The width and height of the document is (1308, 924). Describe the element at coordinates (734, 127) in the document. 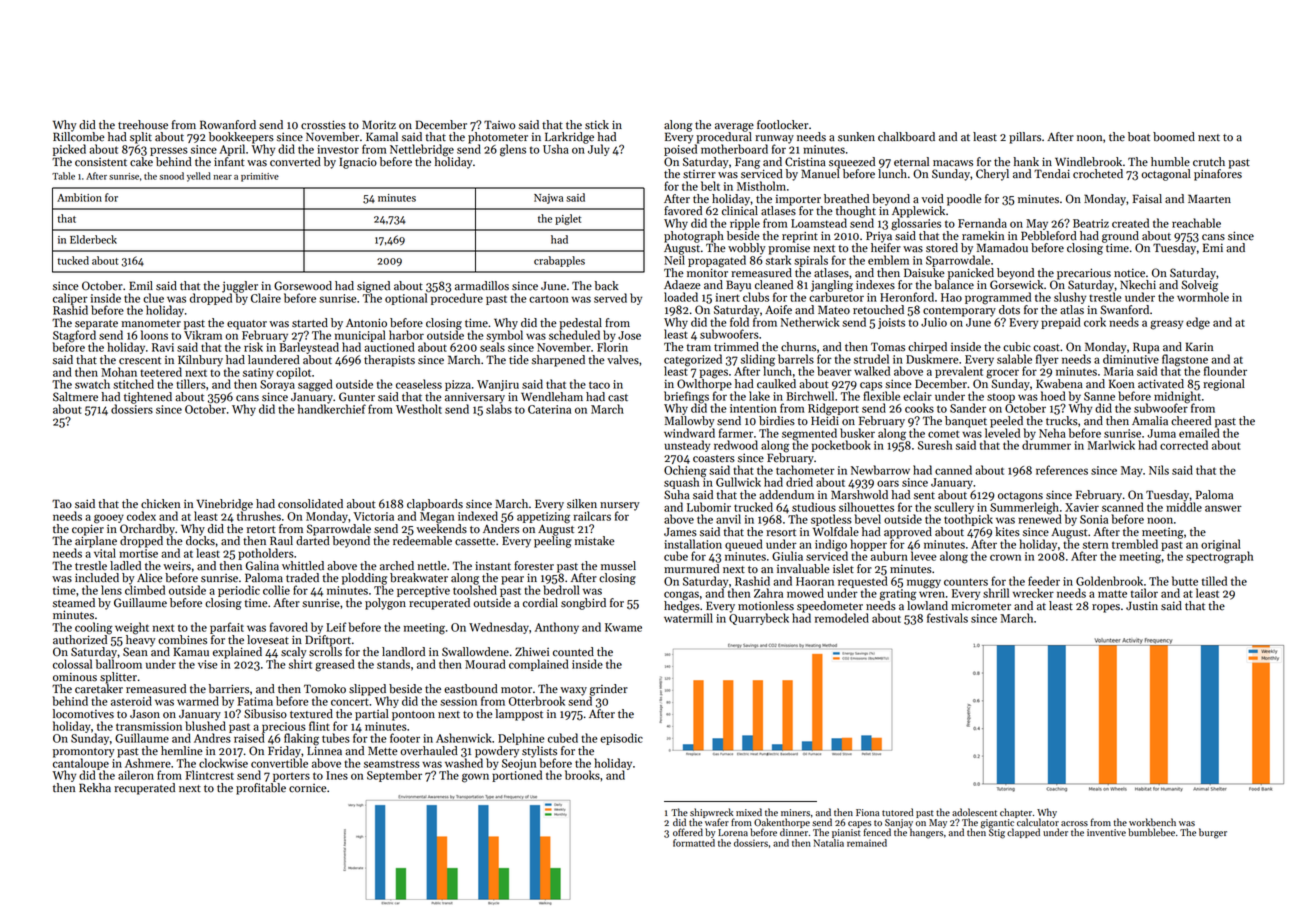

I see `average` at that location.
